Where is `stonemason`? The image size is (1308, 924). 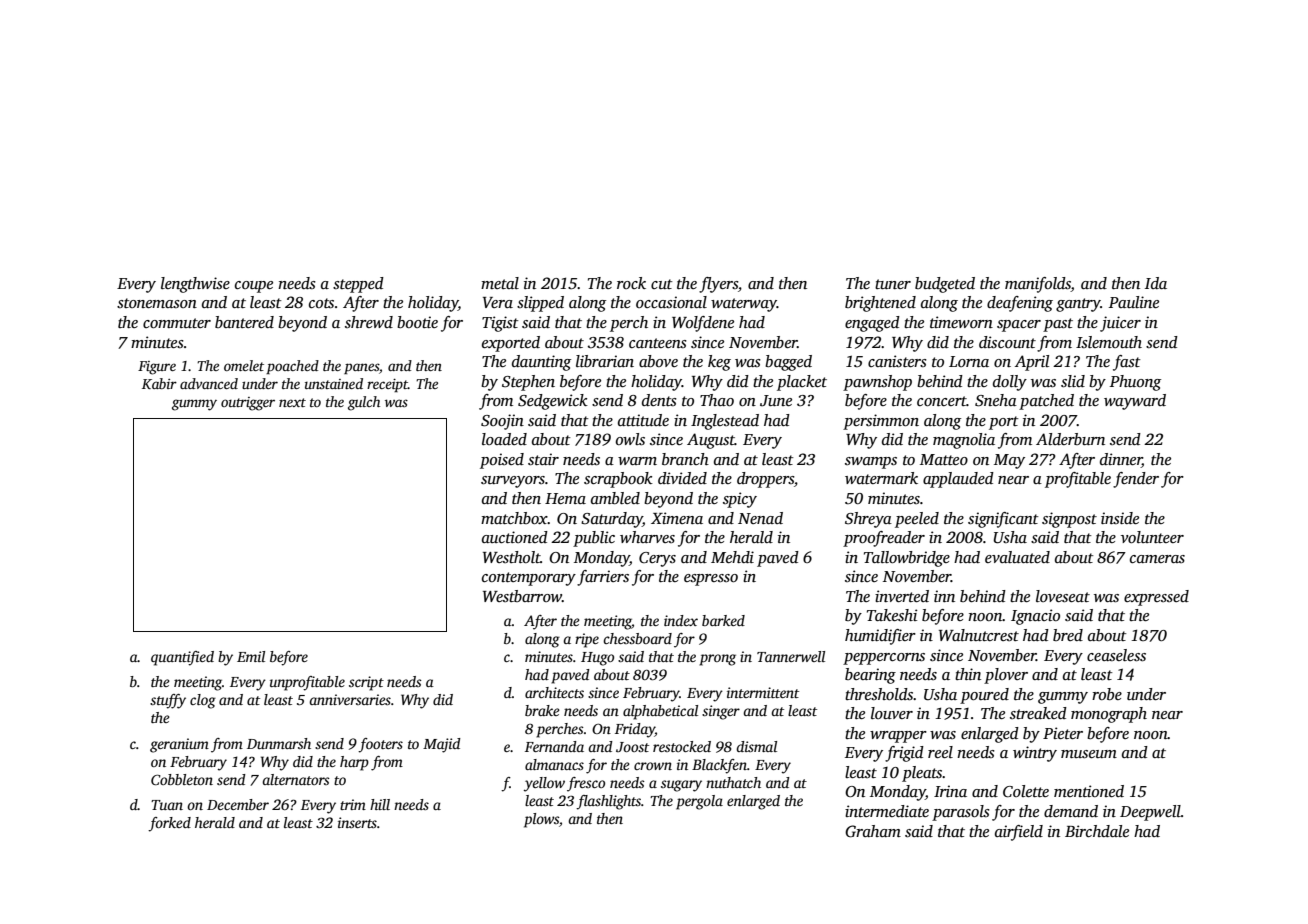
stonemason is located at coordinates (157, 303).
